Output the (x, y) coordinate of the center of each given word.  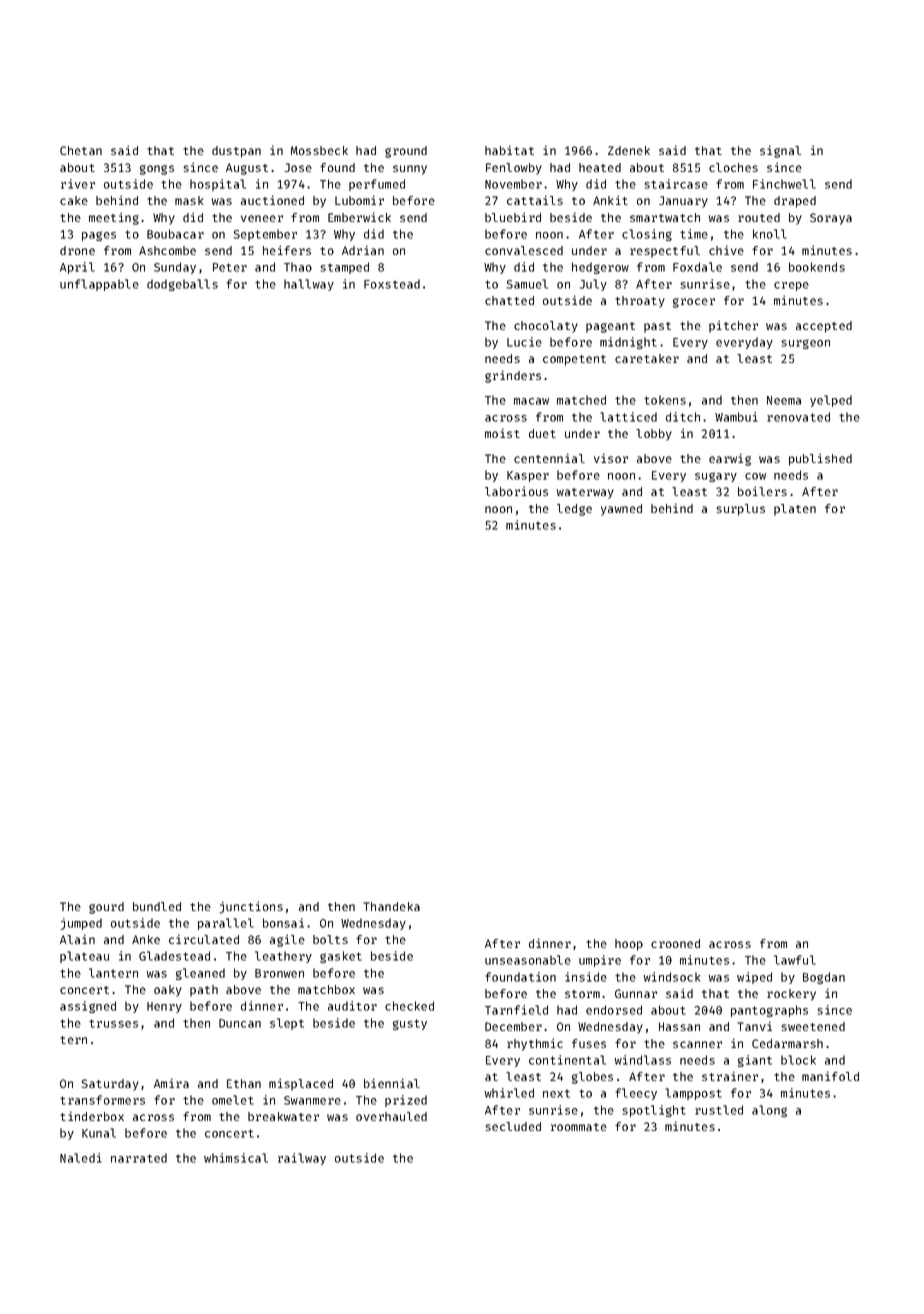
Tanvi (754, 1026)
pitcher (733, 326)
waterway (585, 493)
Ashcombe (167, 250)
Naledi (81, 1158)
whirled (509, 1093)
